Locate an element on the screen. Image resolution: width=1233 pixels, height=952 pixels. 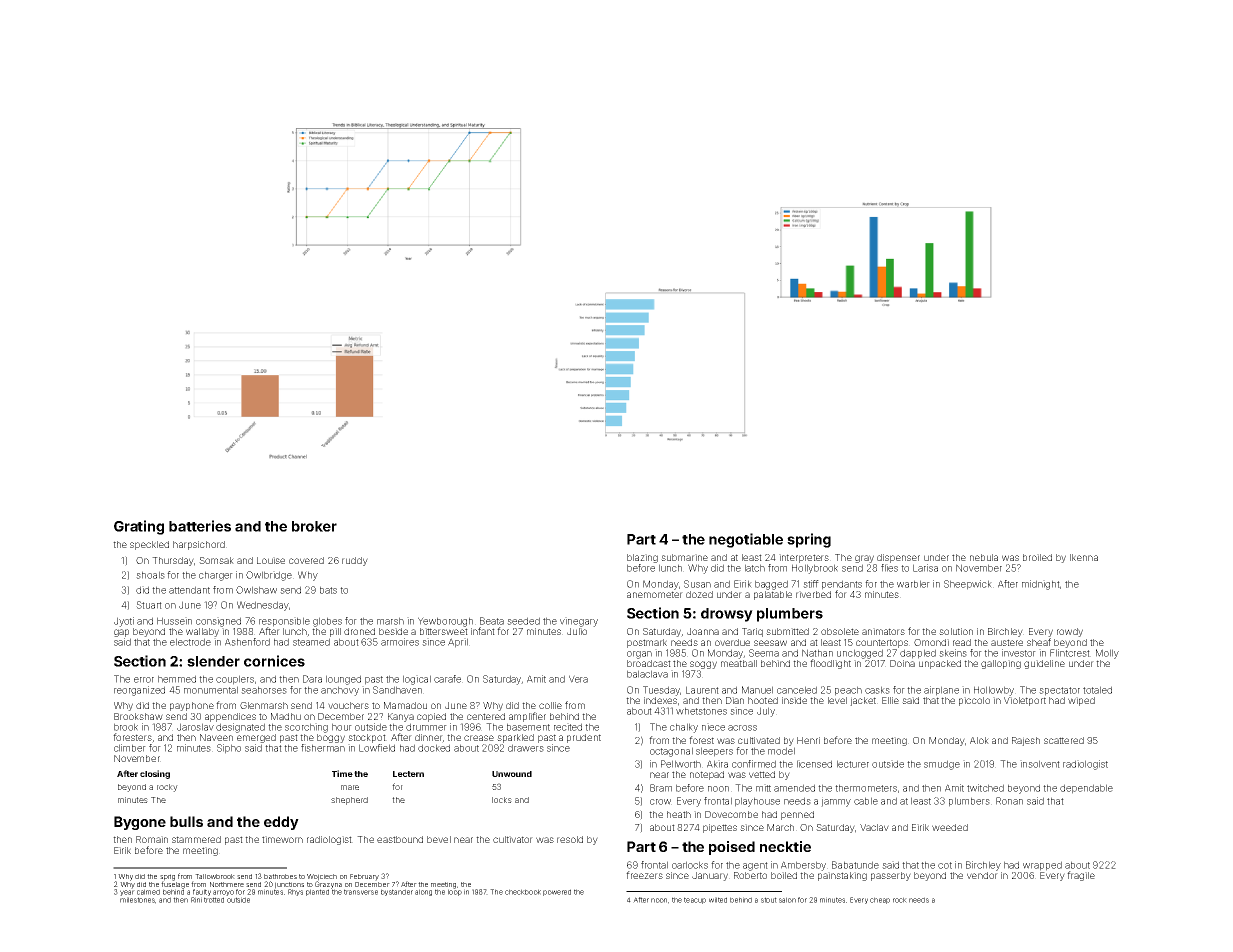
steamed is located at coordinates (311, 642).
